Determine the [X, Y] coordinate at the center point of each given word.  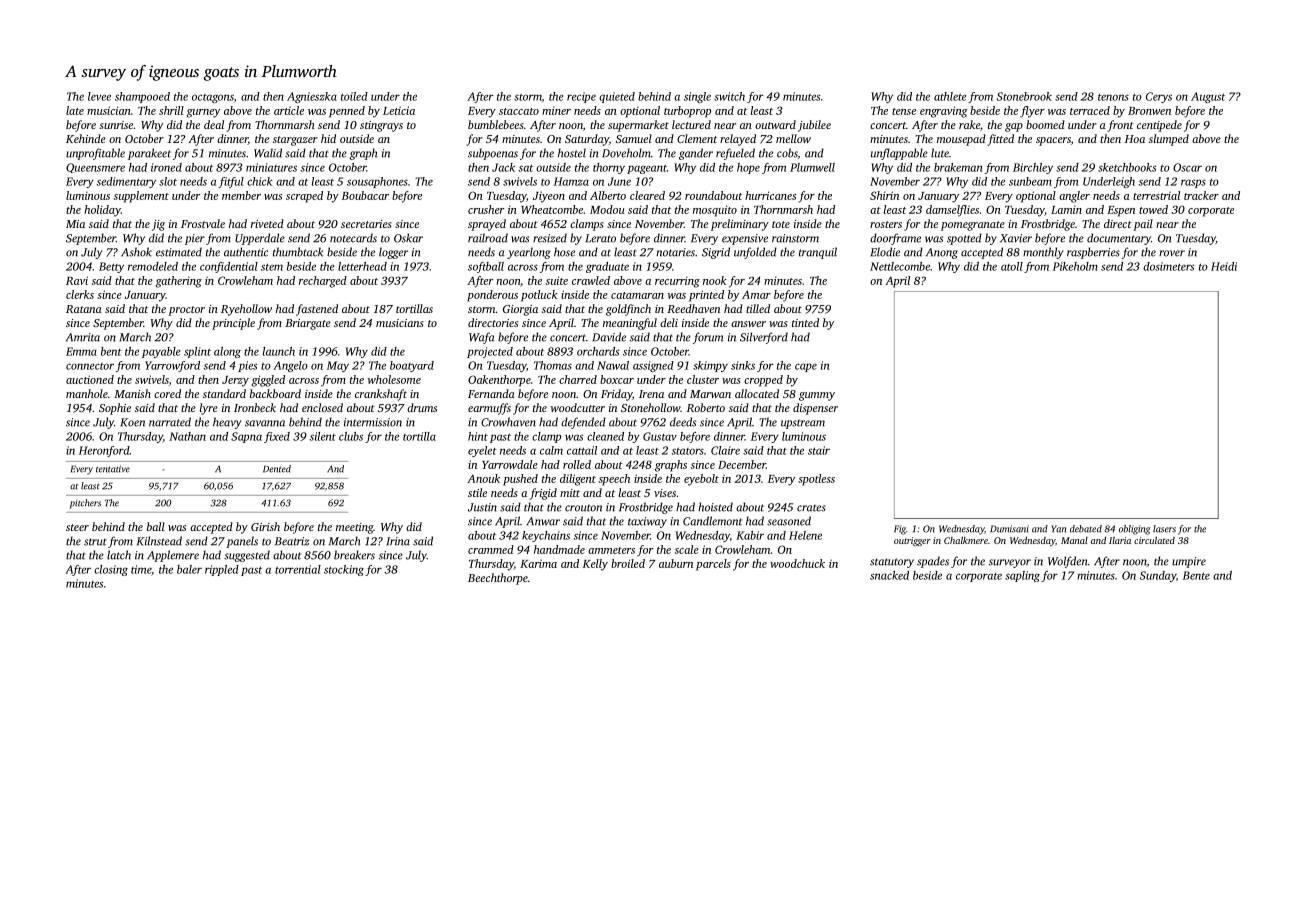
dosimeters [1168, 266]
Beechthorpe [498, 579]
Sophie [115, 409]
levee [99, 96]
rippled [222, 570]
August [1208, 97]
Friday [616, 395]
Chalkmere [966, 540]
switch [729, 96]
